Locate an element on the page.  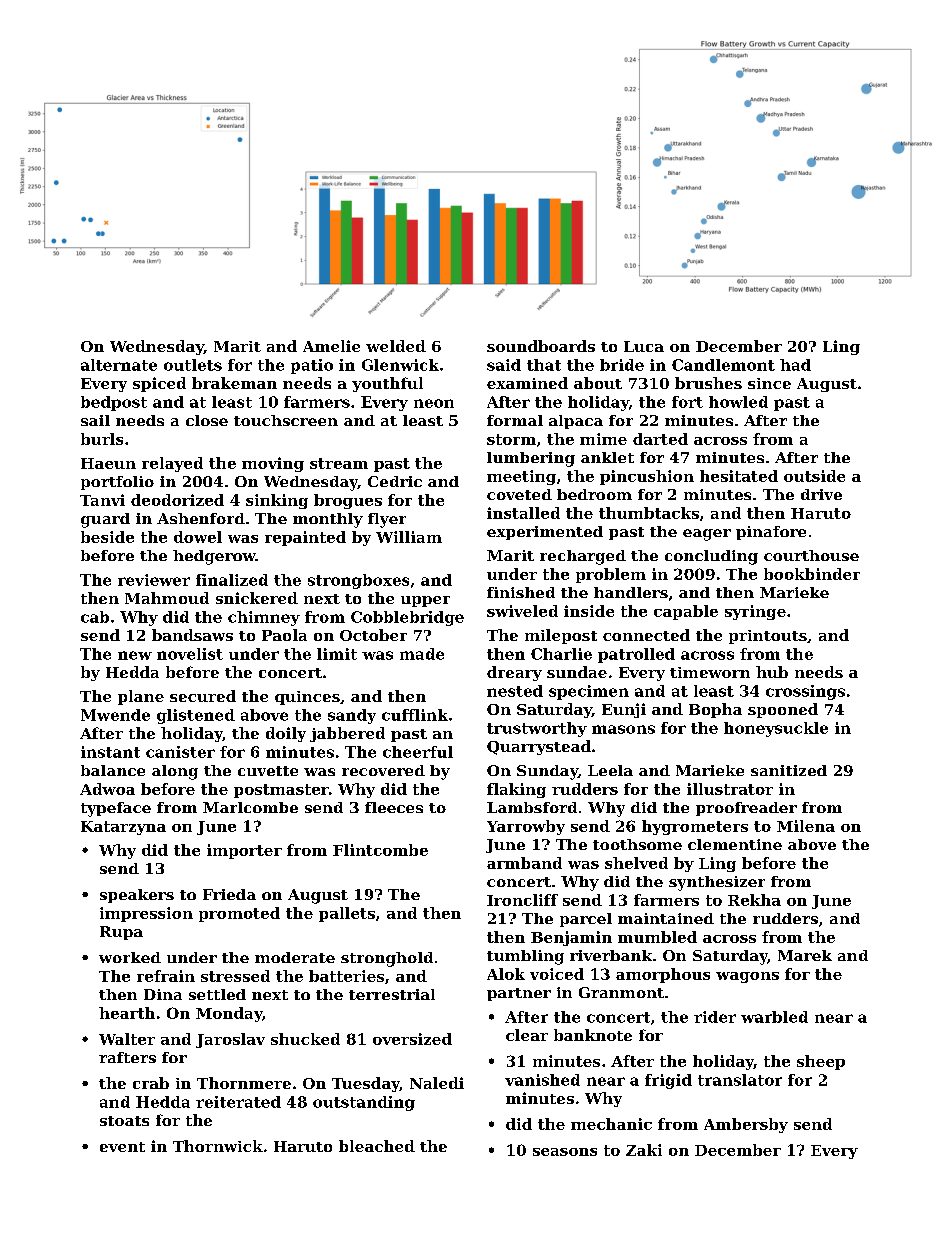
Marlcombe is located at coordinates (250, 807).
